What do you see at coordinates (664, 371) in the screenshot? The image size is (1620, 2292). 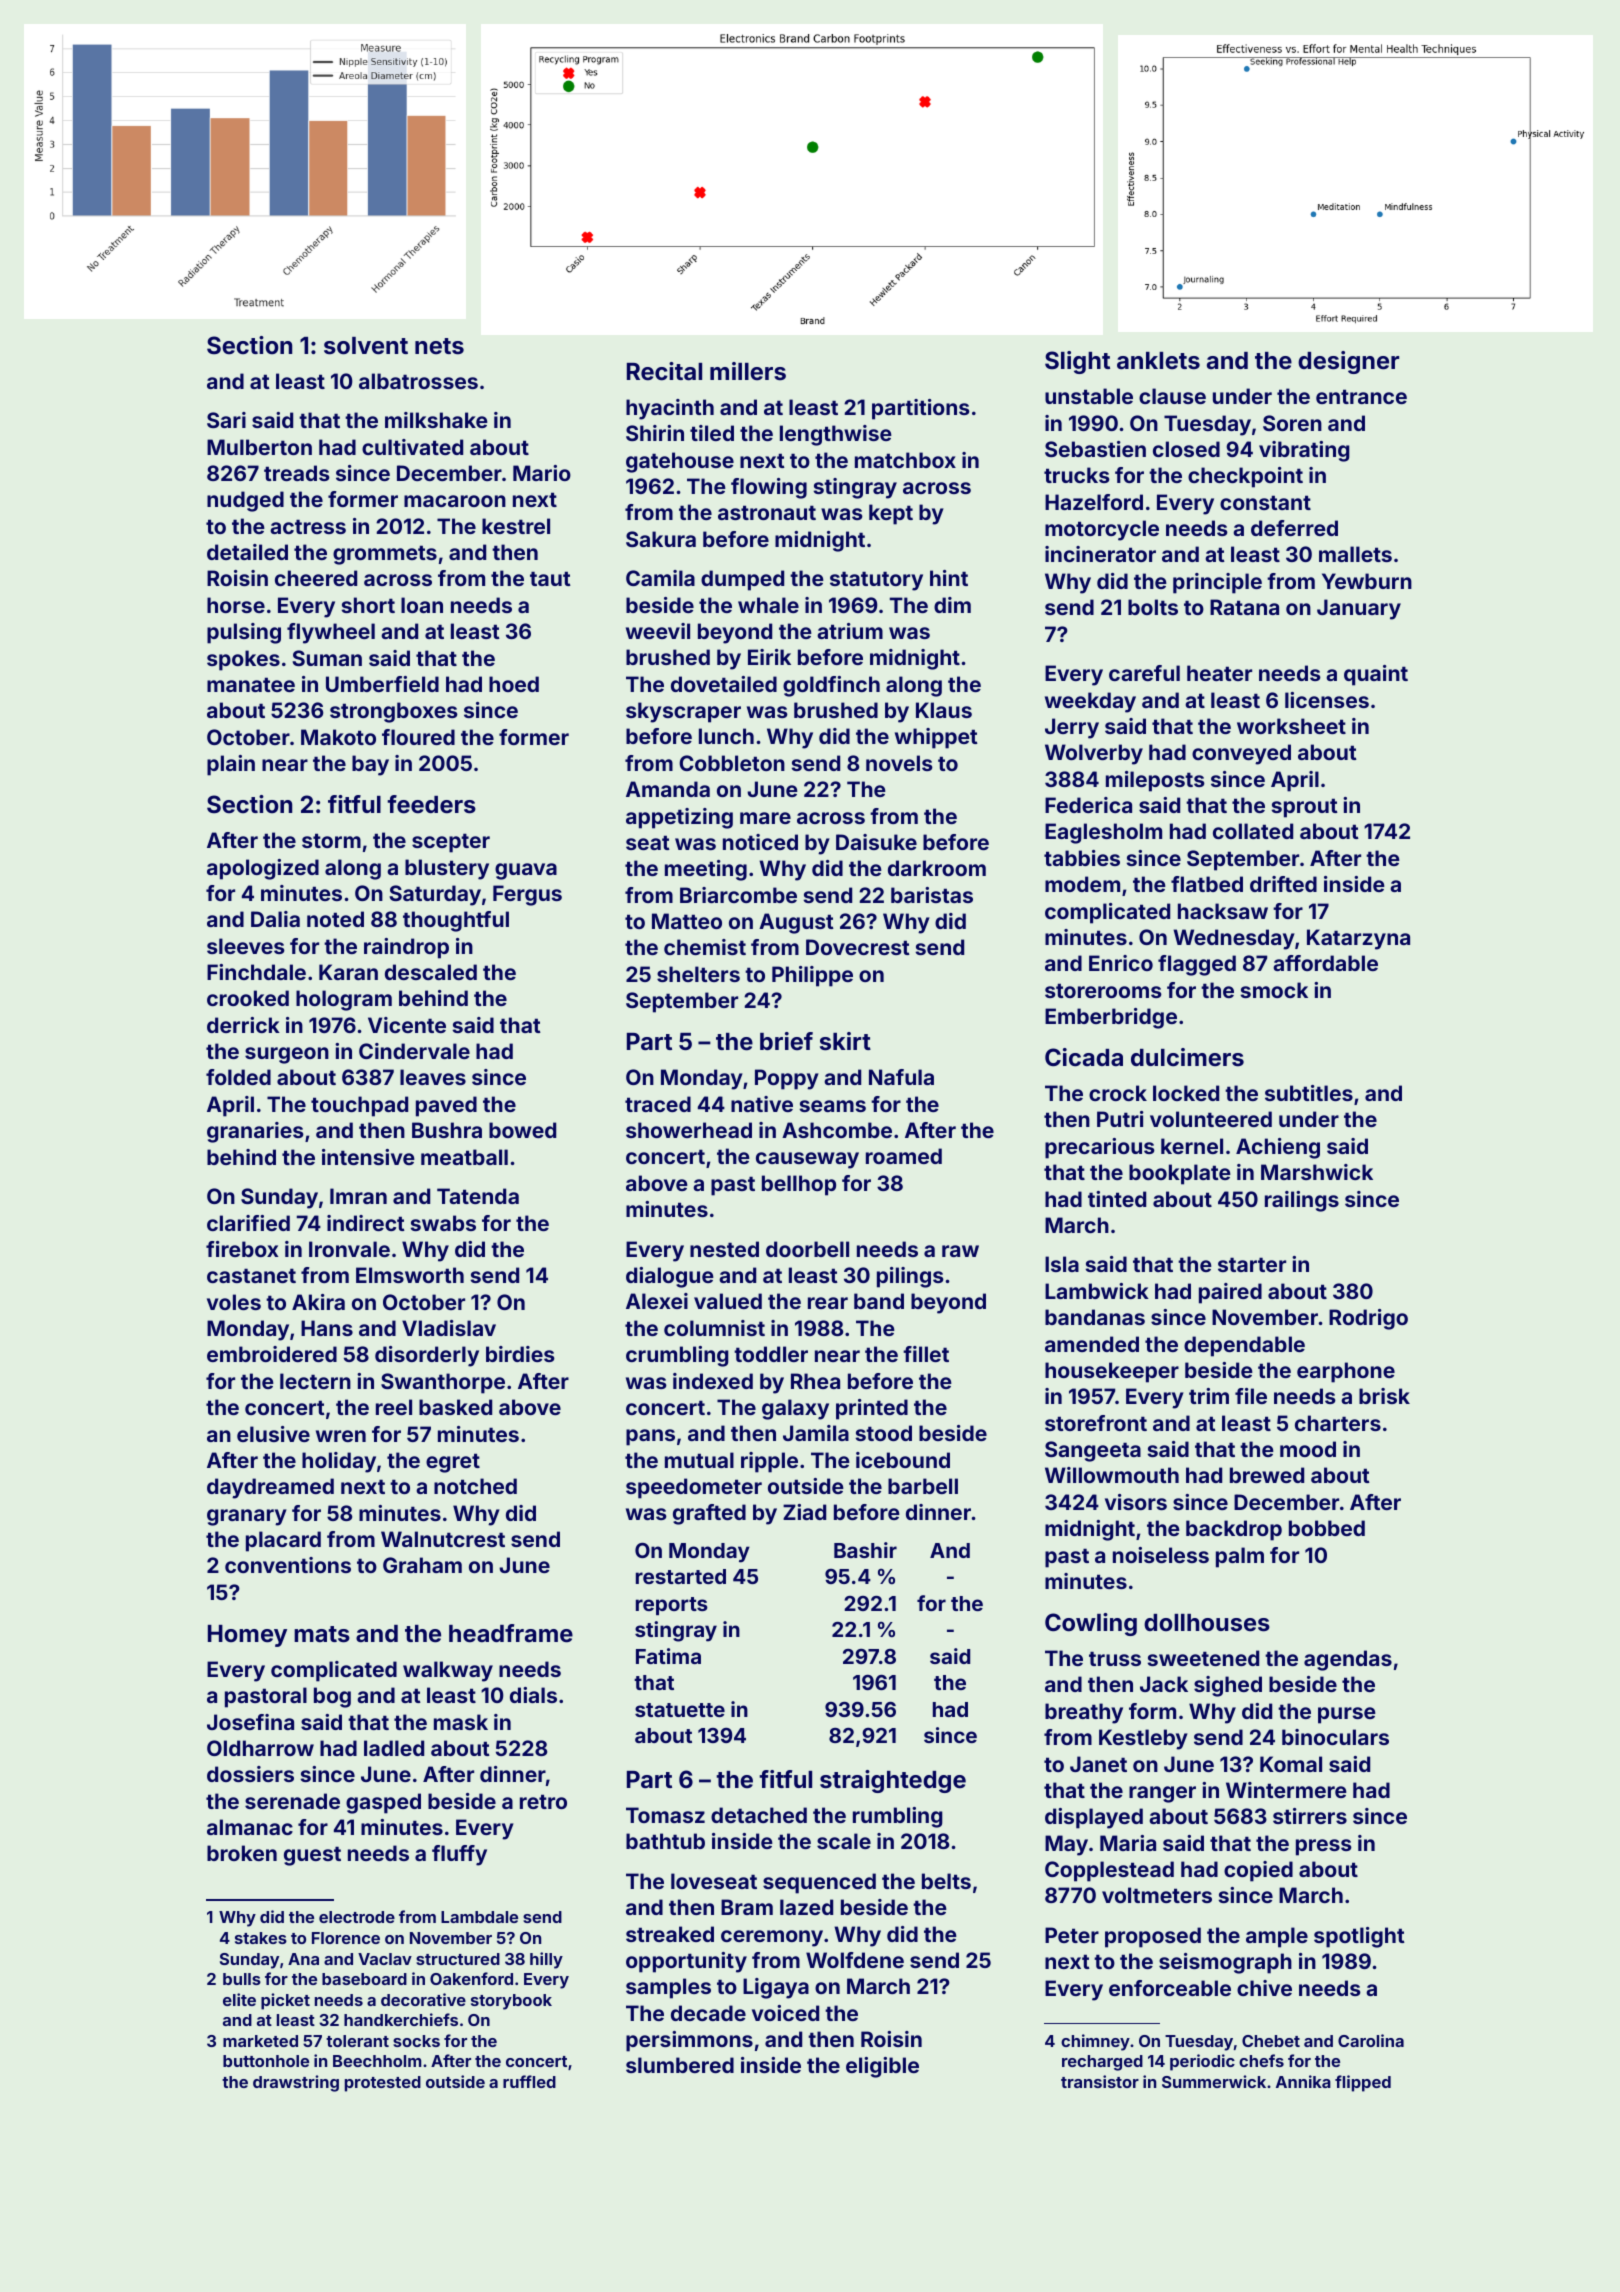 I see `Recital` at bounding box center [664, 371].
